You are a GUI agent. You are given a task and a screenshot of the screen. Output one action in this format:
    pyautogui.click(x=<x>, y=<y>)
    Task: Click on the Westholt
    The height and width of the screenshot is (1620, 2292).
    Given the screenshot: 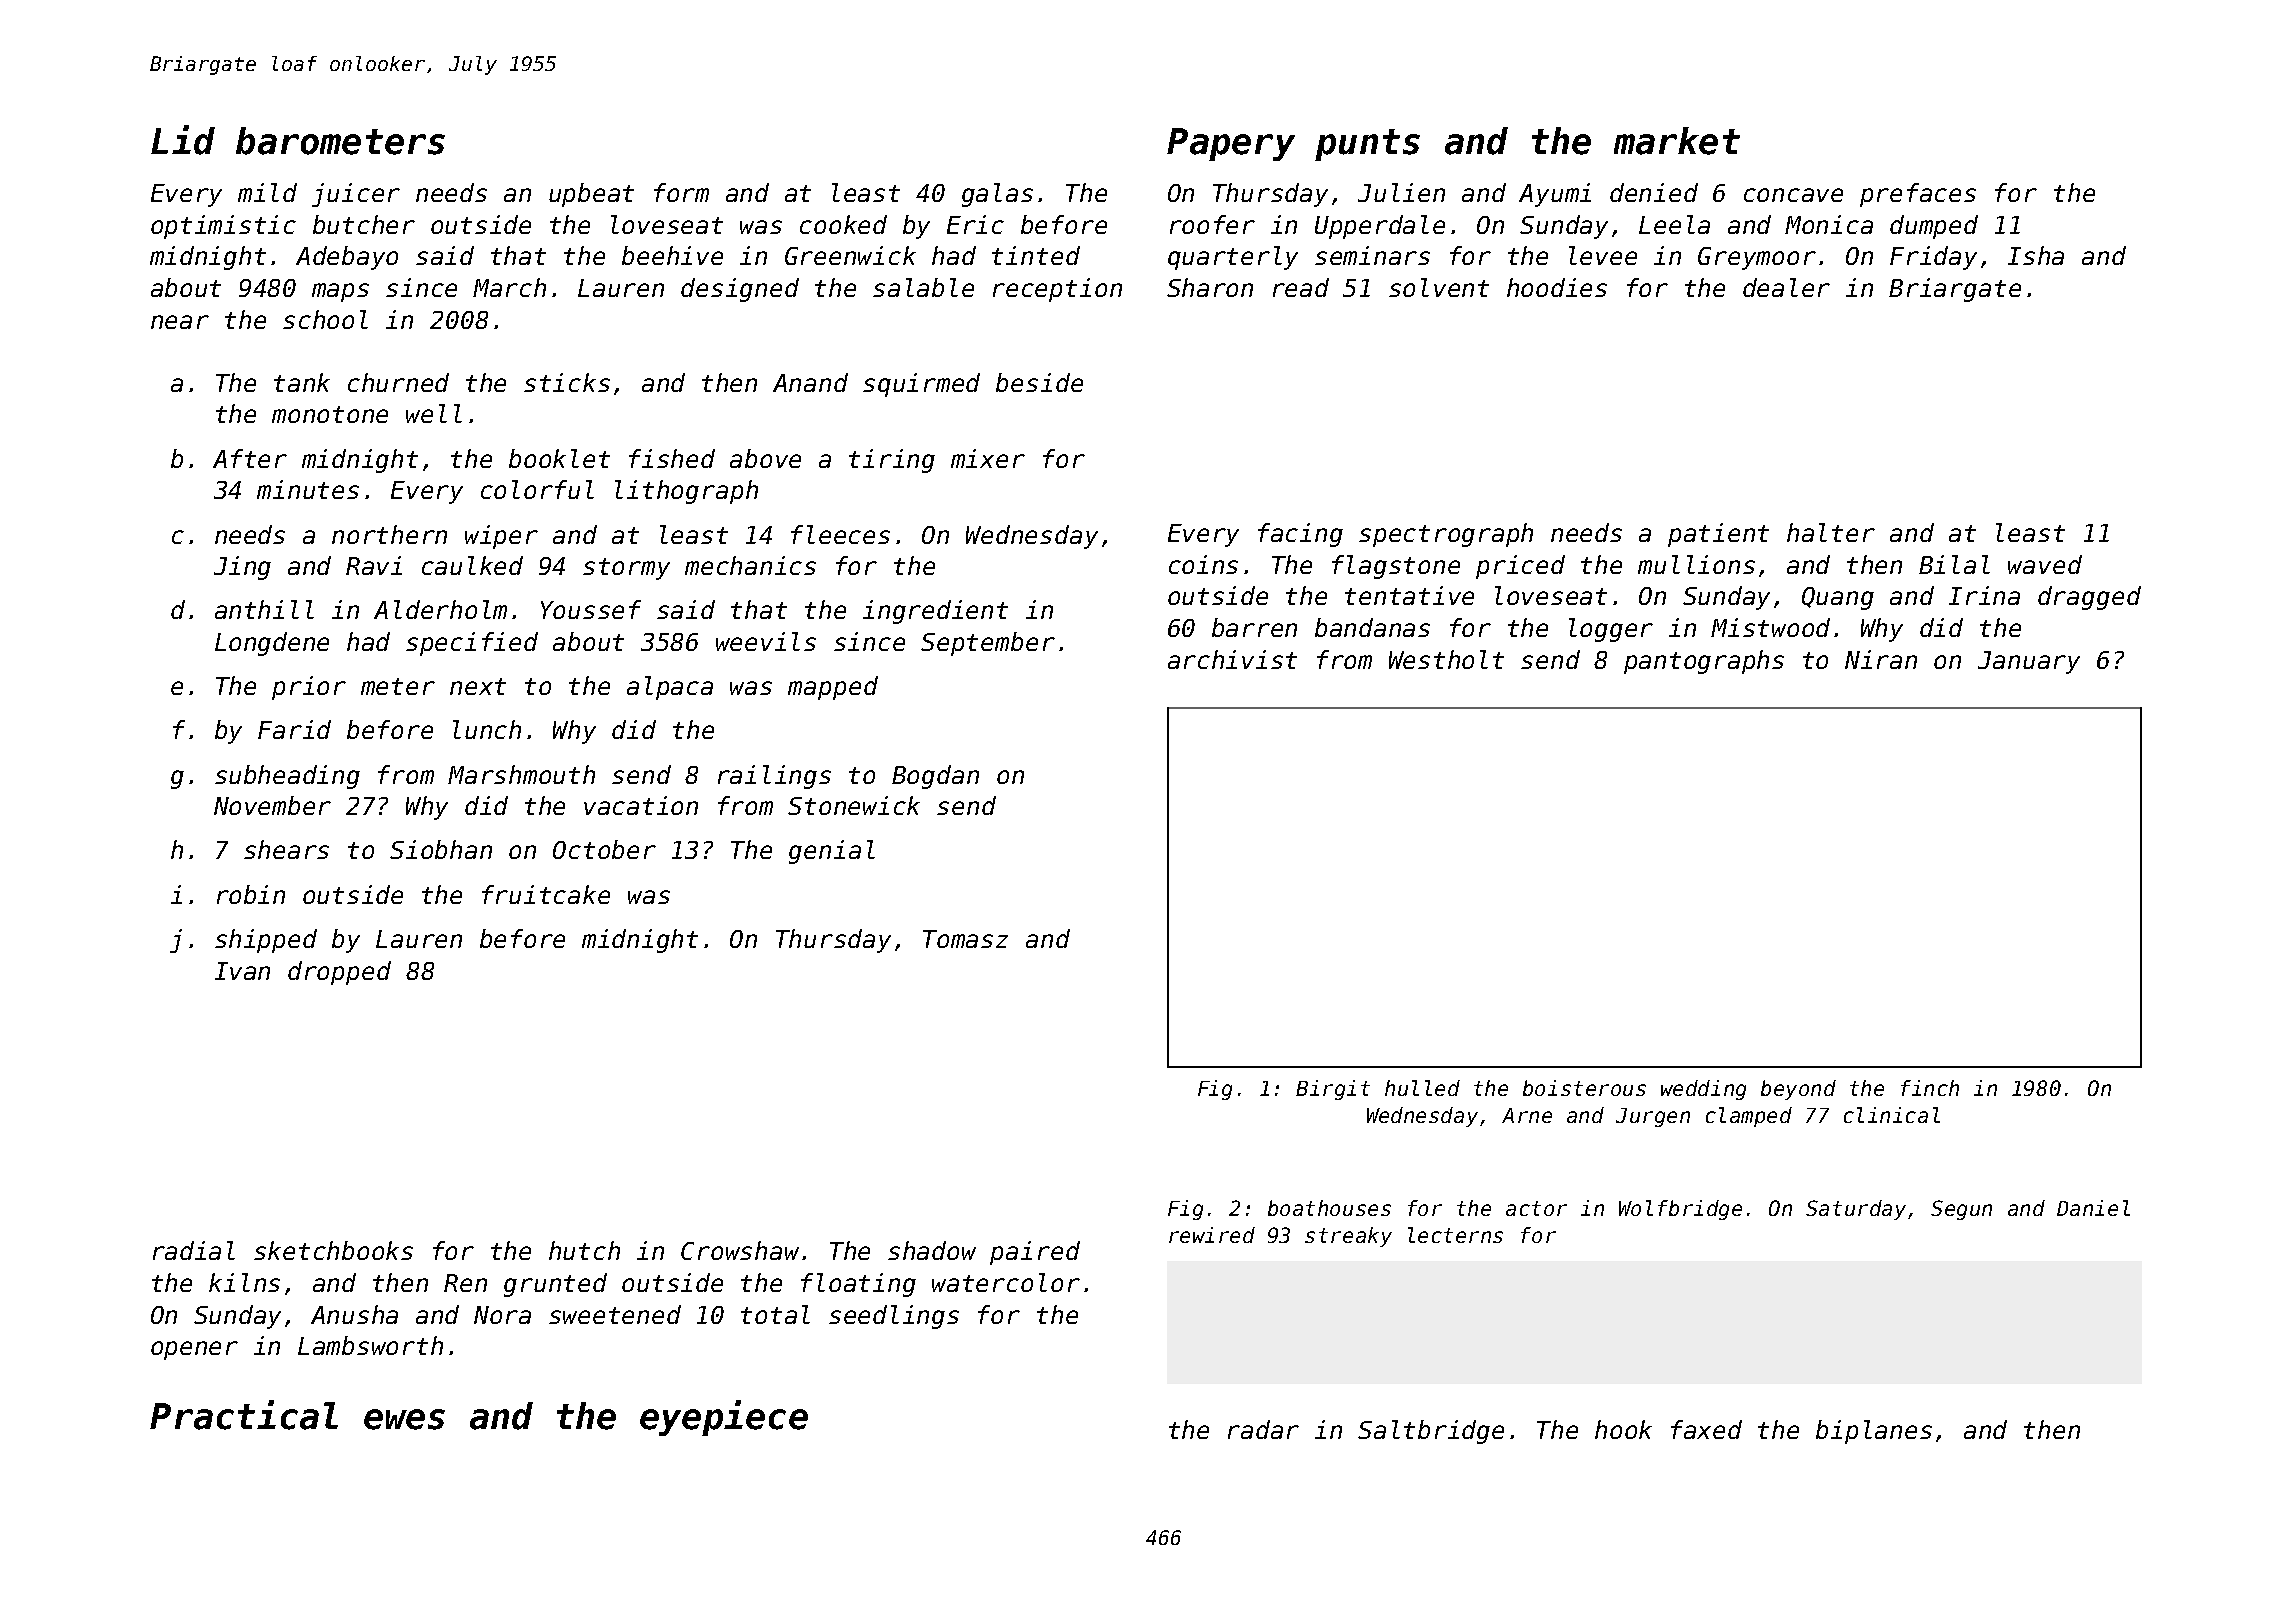 What is the action you would take?
    pyautogui.click(x=1446, y=659)
